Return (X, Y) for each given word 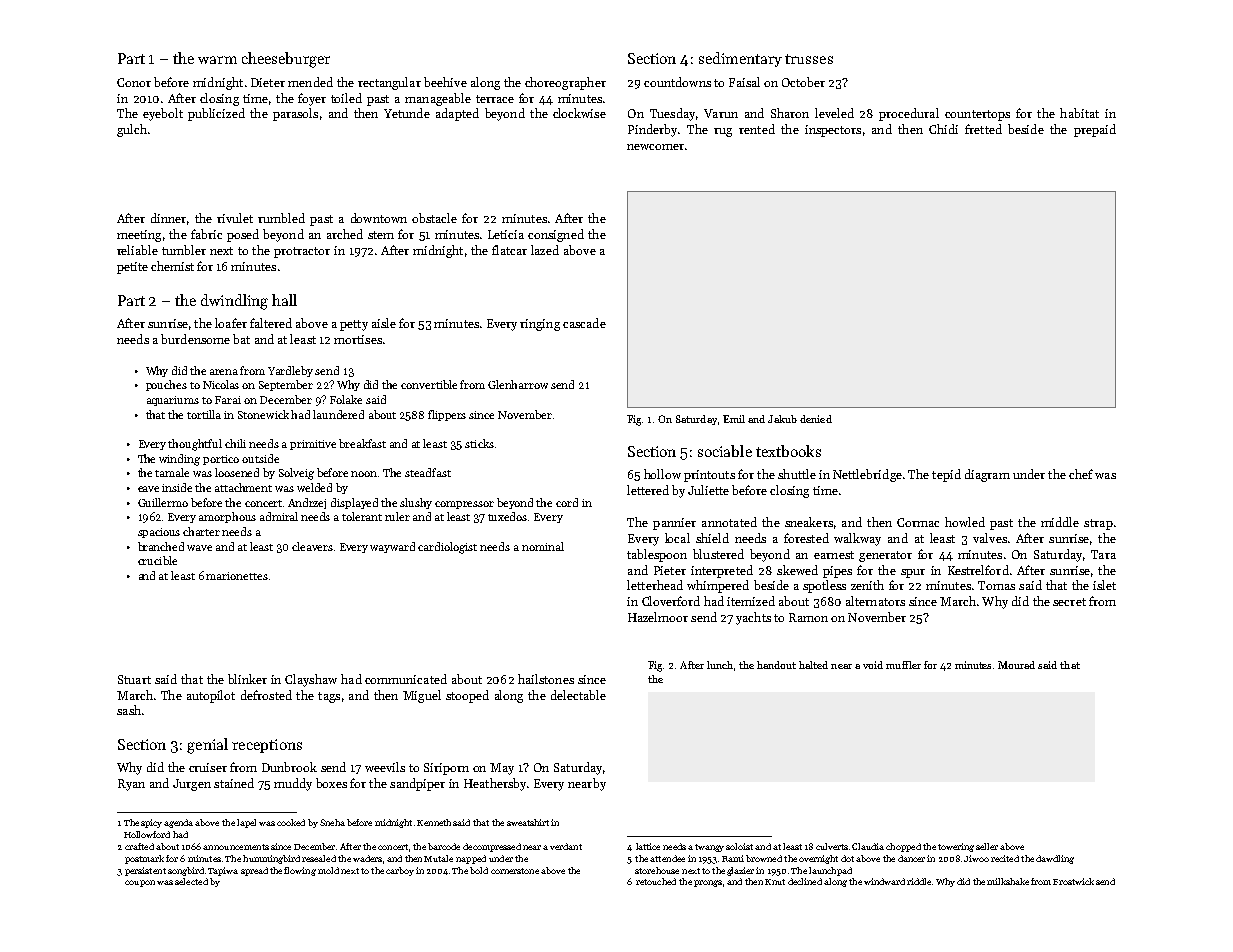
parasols (295, 114)
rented (757, 129)
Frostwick (1073, 881)
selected (191, 881)
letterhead (655, 585)
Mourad (1016, 665)
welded (314, 487)
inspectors (833, 131)
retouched (656, 881)
